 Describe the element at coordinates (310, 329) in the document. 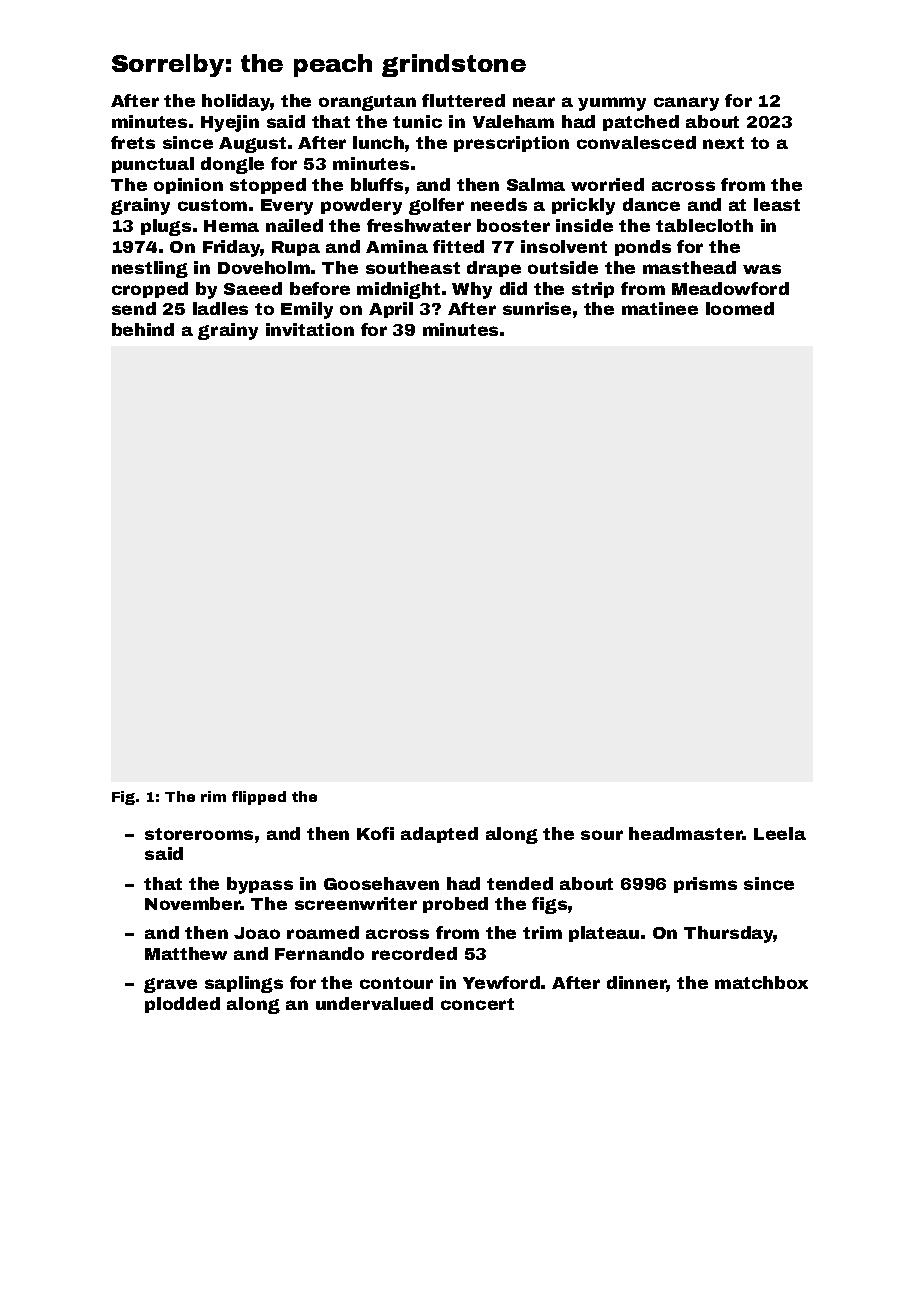

I see `invitation` at that location.
